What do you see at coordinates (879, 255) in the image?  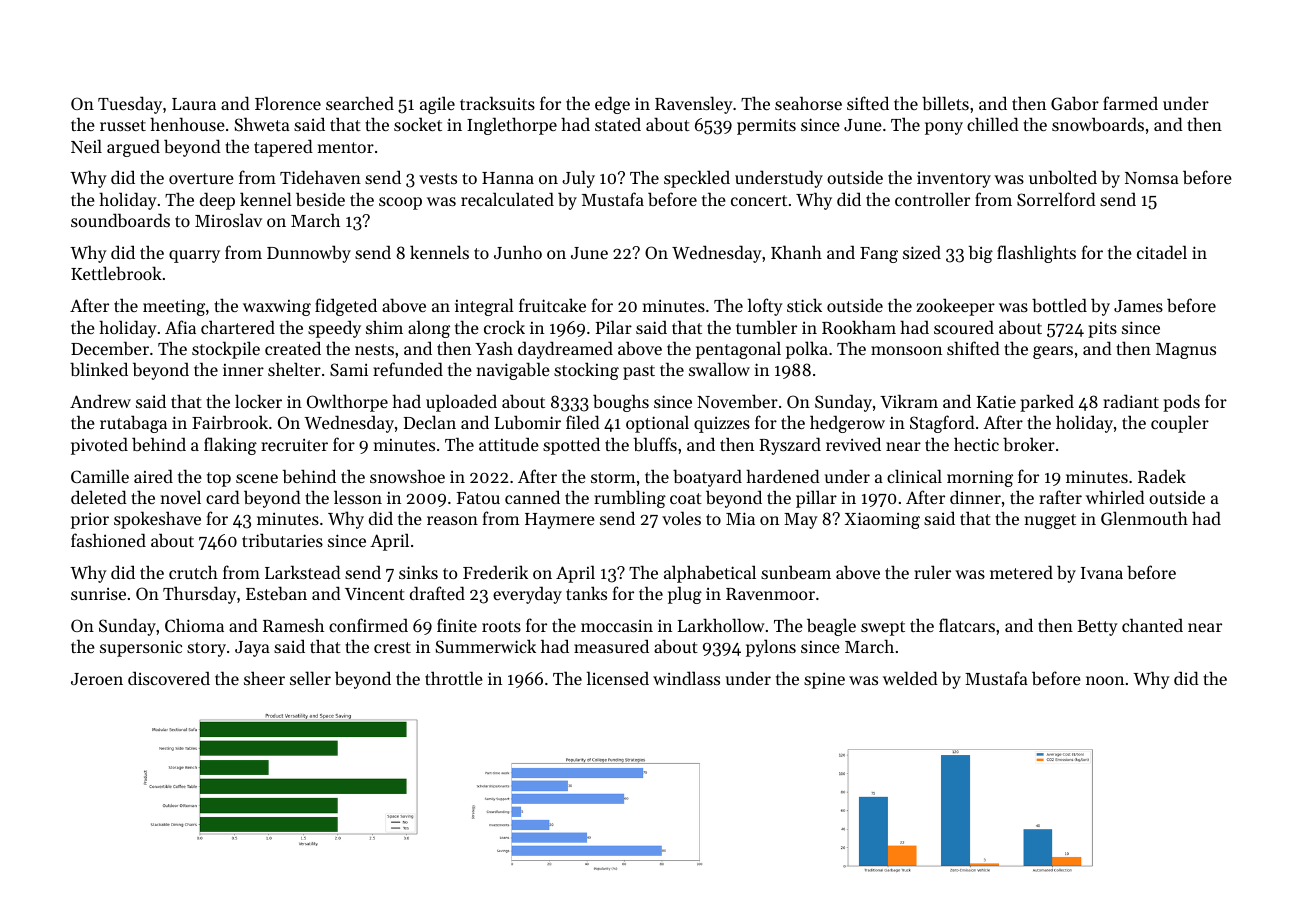 I see `Fang` at bounding box center [879, 255].
